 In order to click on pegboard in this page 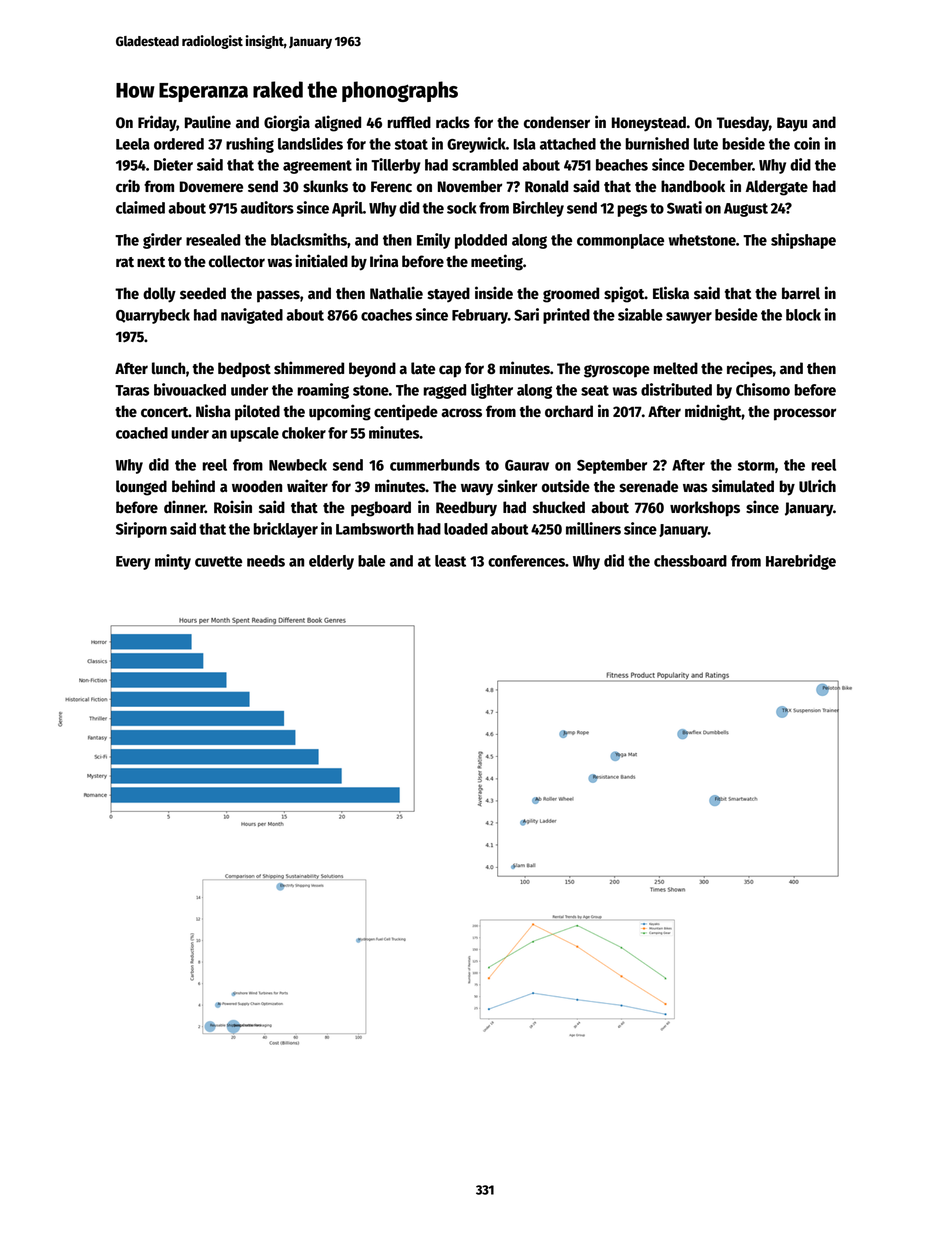, I will do `click(381, 509)`.
